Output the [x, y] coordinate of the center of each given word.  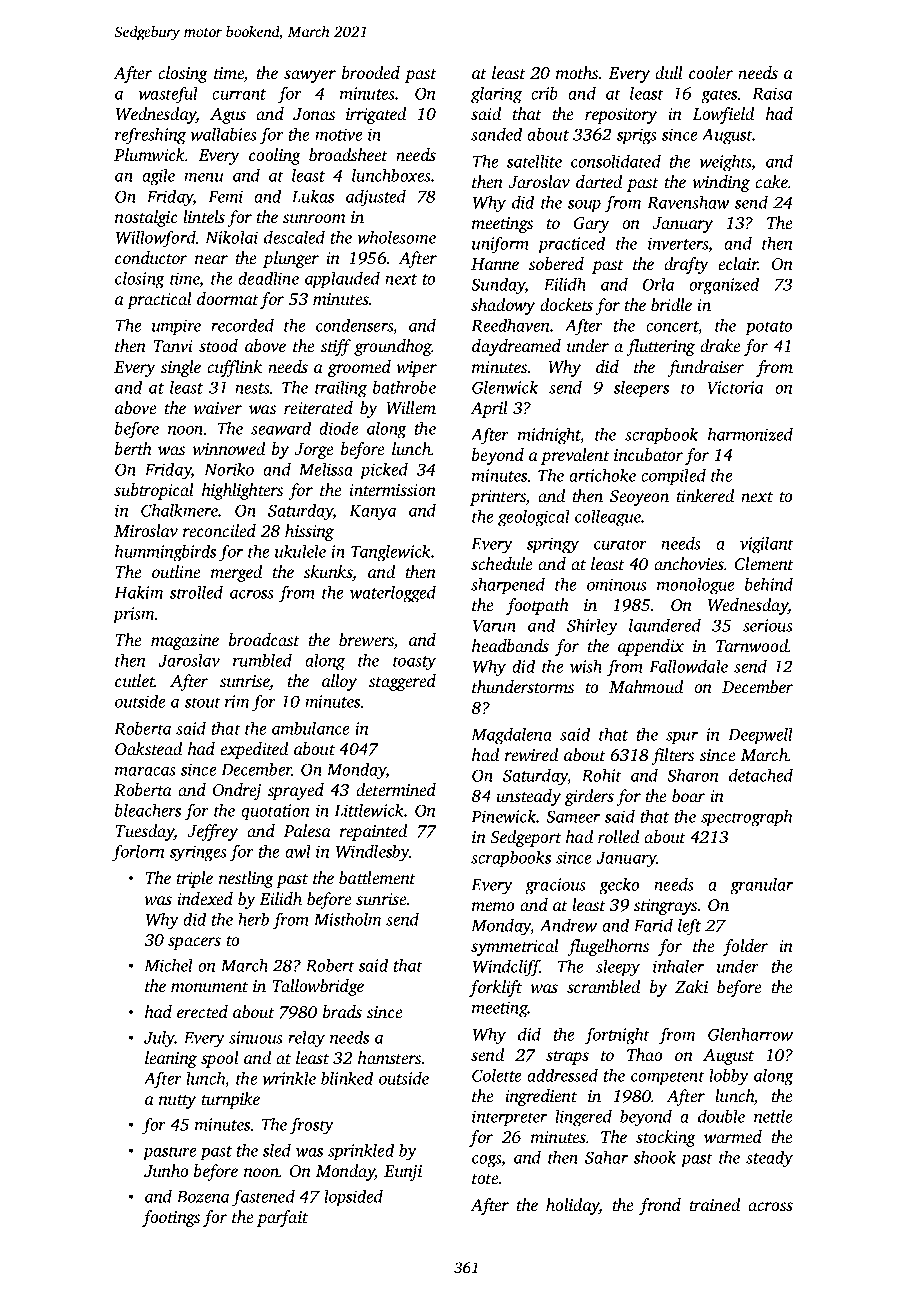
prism [134, 615]
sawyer [310, 76]
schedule [501, 563]
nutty [177, 1102]
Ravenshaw [688, 202]
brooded [371, 72]
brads [342, 1011]
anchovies [689, 563]
